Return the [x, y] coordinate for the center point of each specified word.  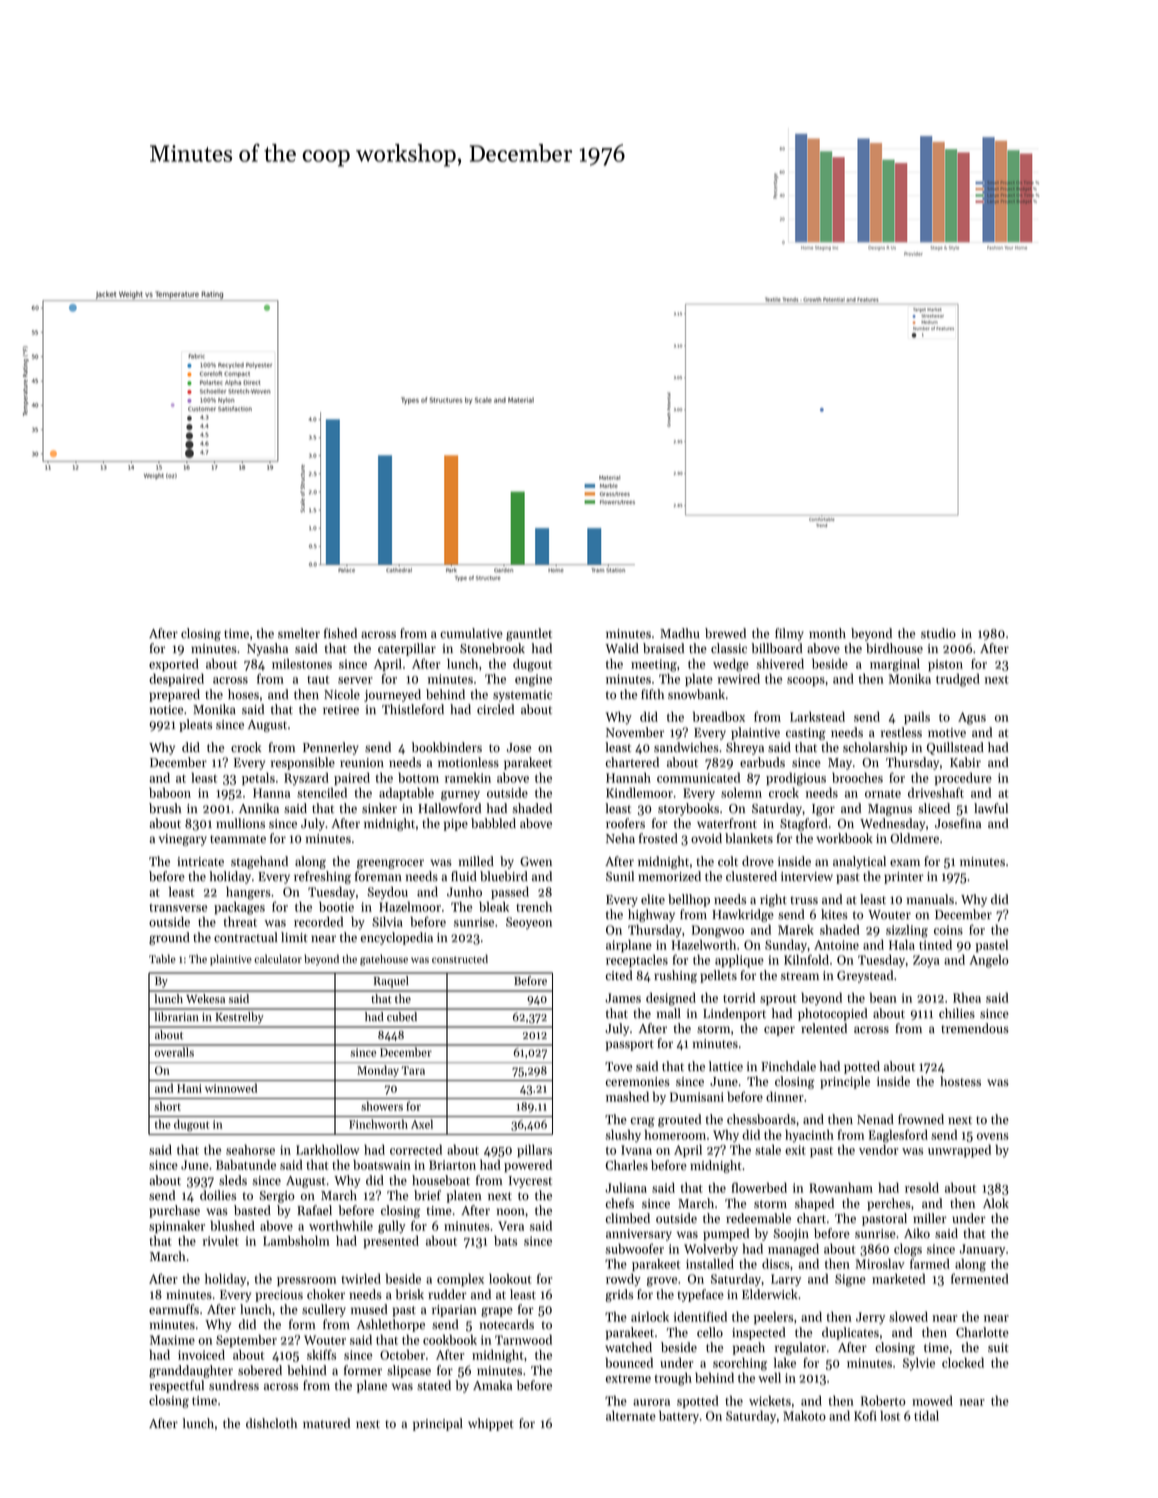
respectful [177, 1386]
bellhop [689, 900]
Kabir [965, 762]
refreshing [322, 877]
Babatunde [246, 1164]
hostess [960, 1081]
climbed [628, 1218]
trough [673, 1379]
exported [174, 664]
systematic [522, 696]
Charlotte [982, 1332]
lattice [726, 1066]
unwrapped [959, 1151]
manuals [930, 899]
